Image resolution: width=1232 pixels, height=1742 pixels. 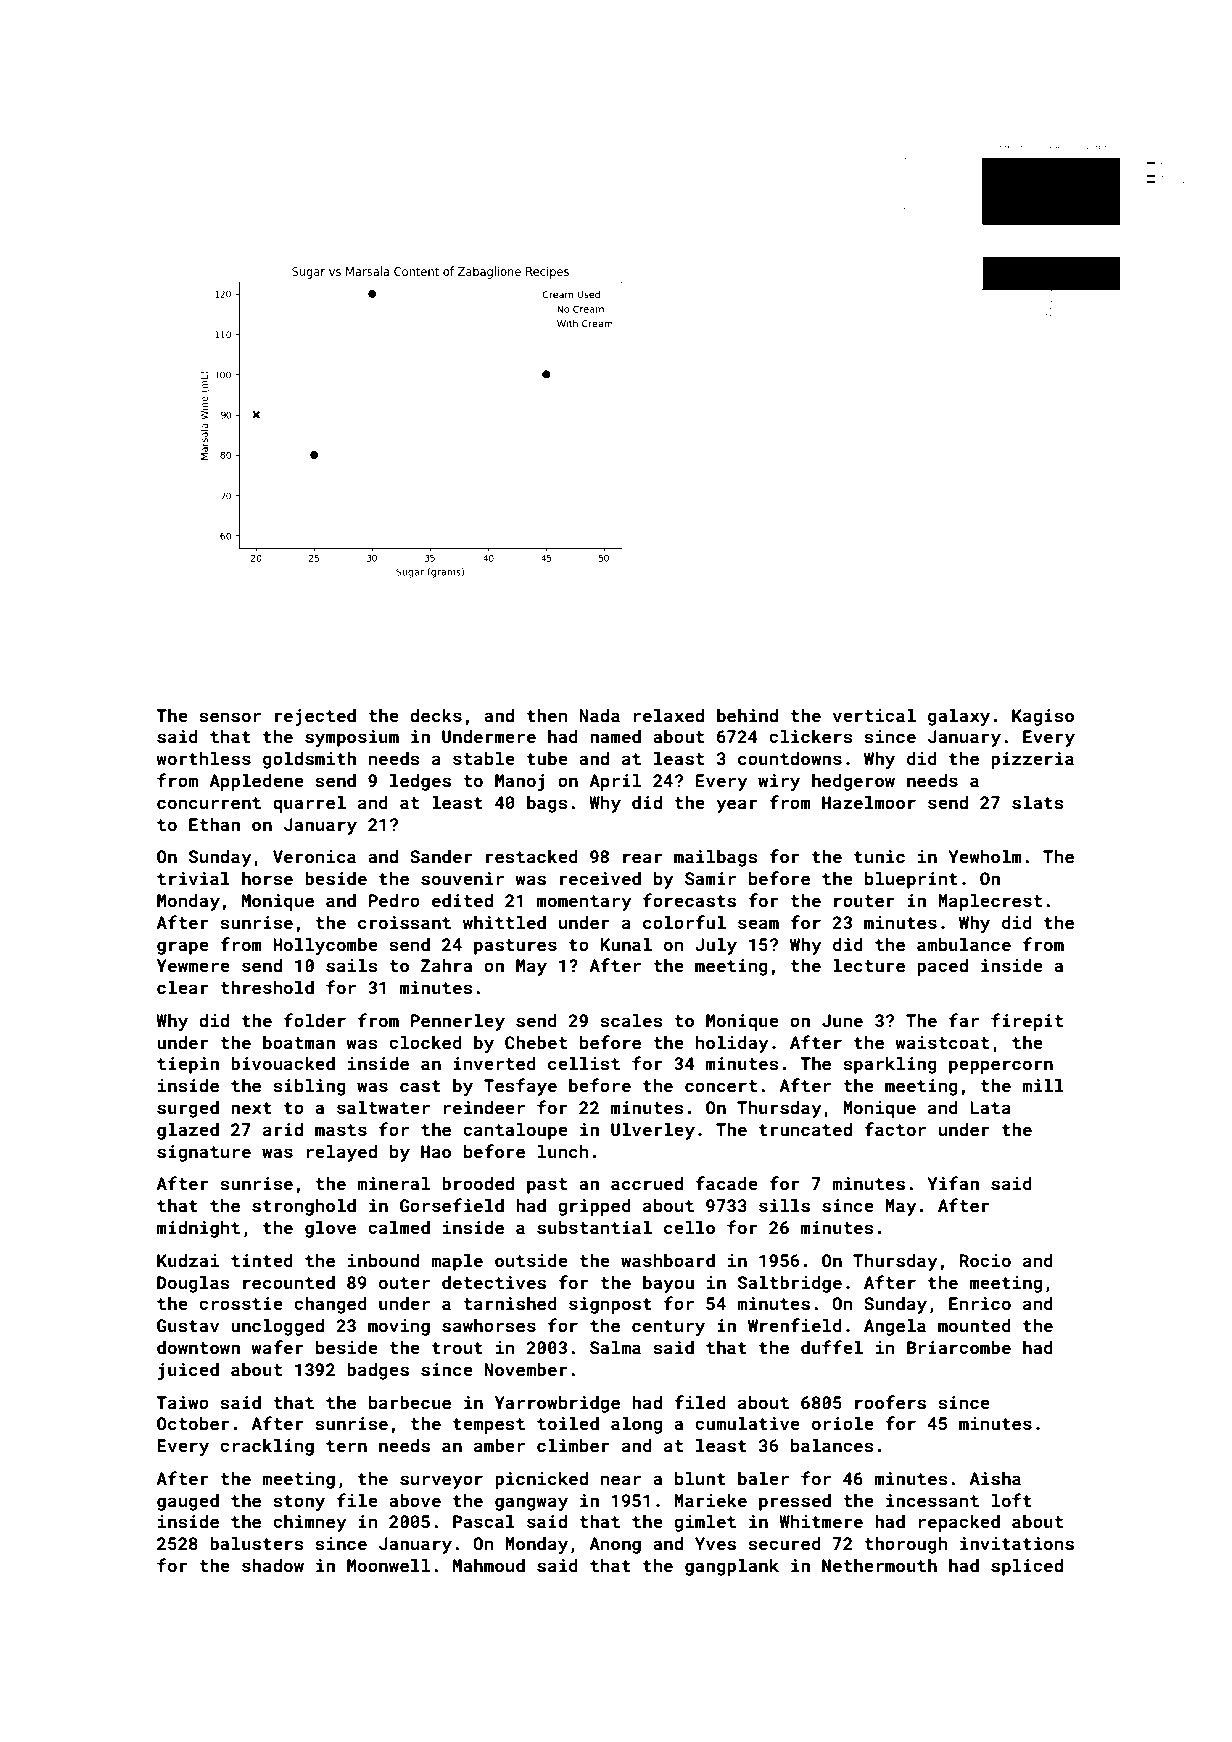 I want to click on grape, so click(x=183, y=948).
